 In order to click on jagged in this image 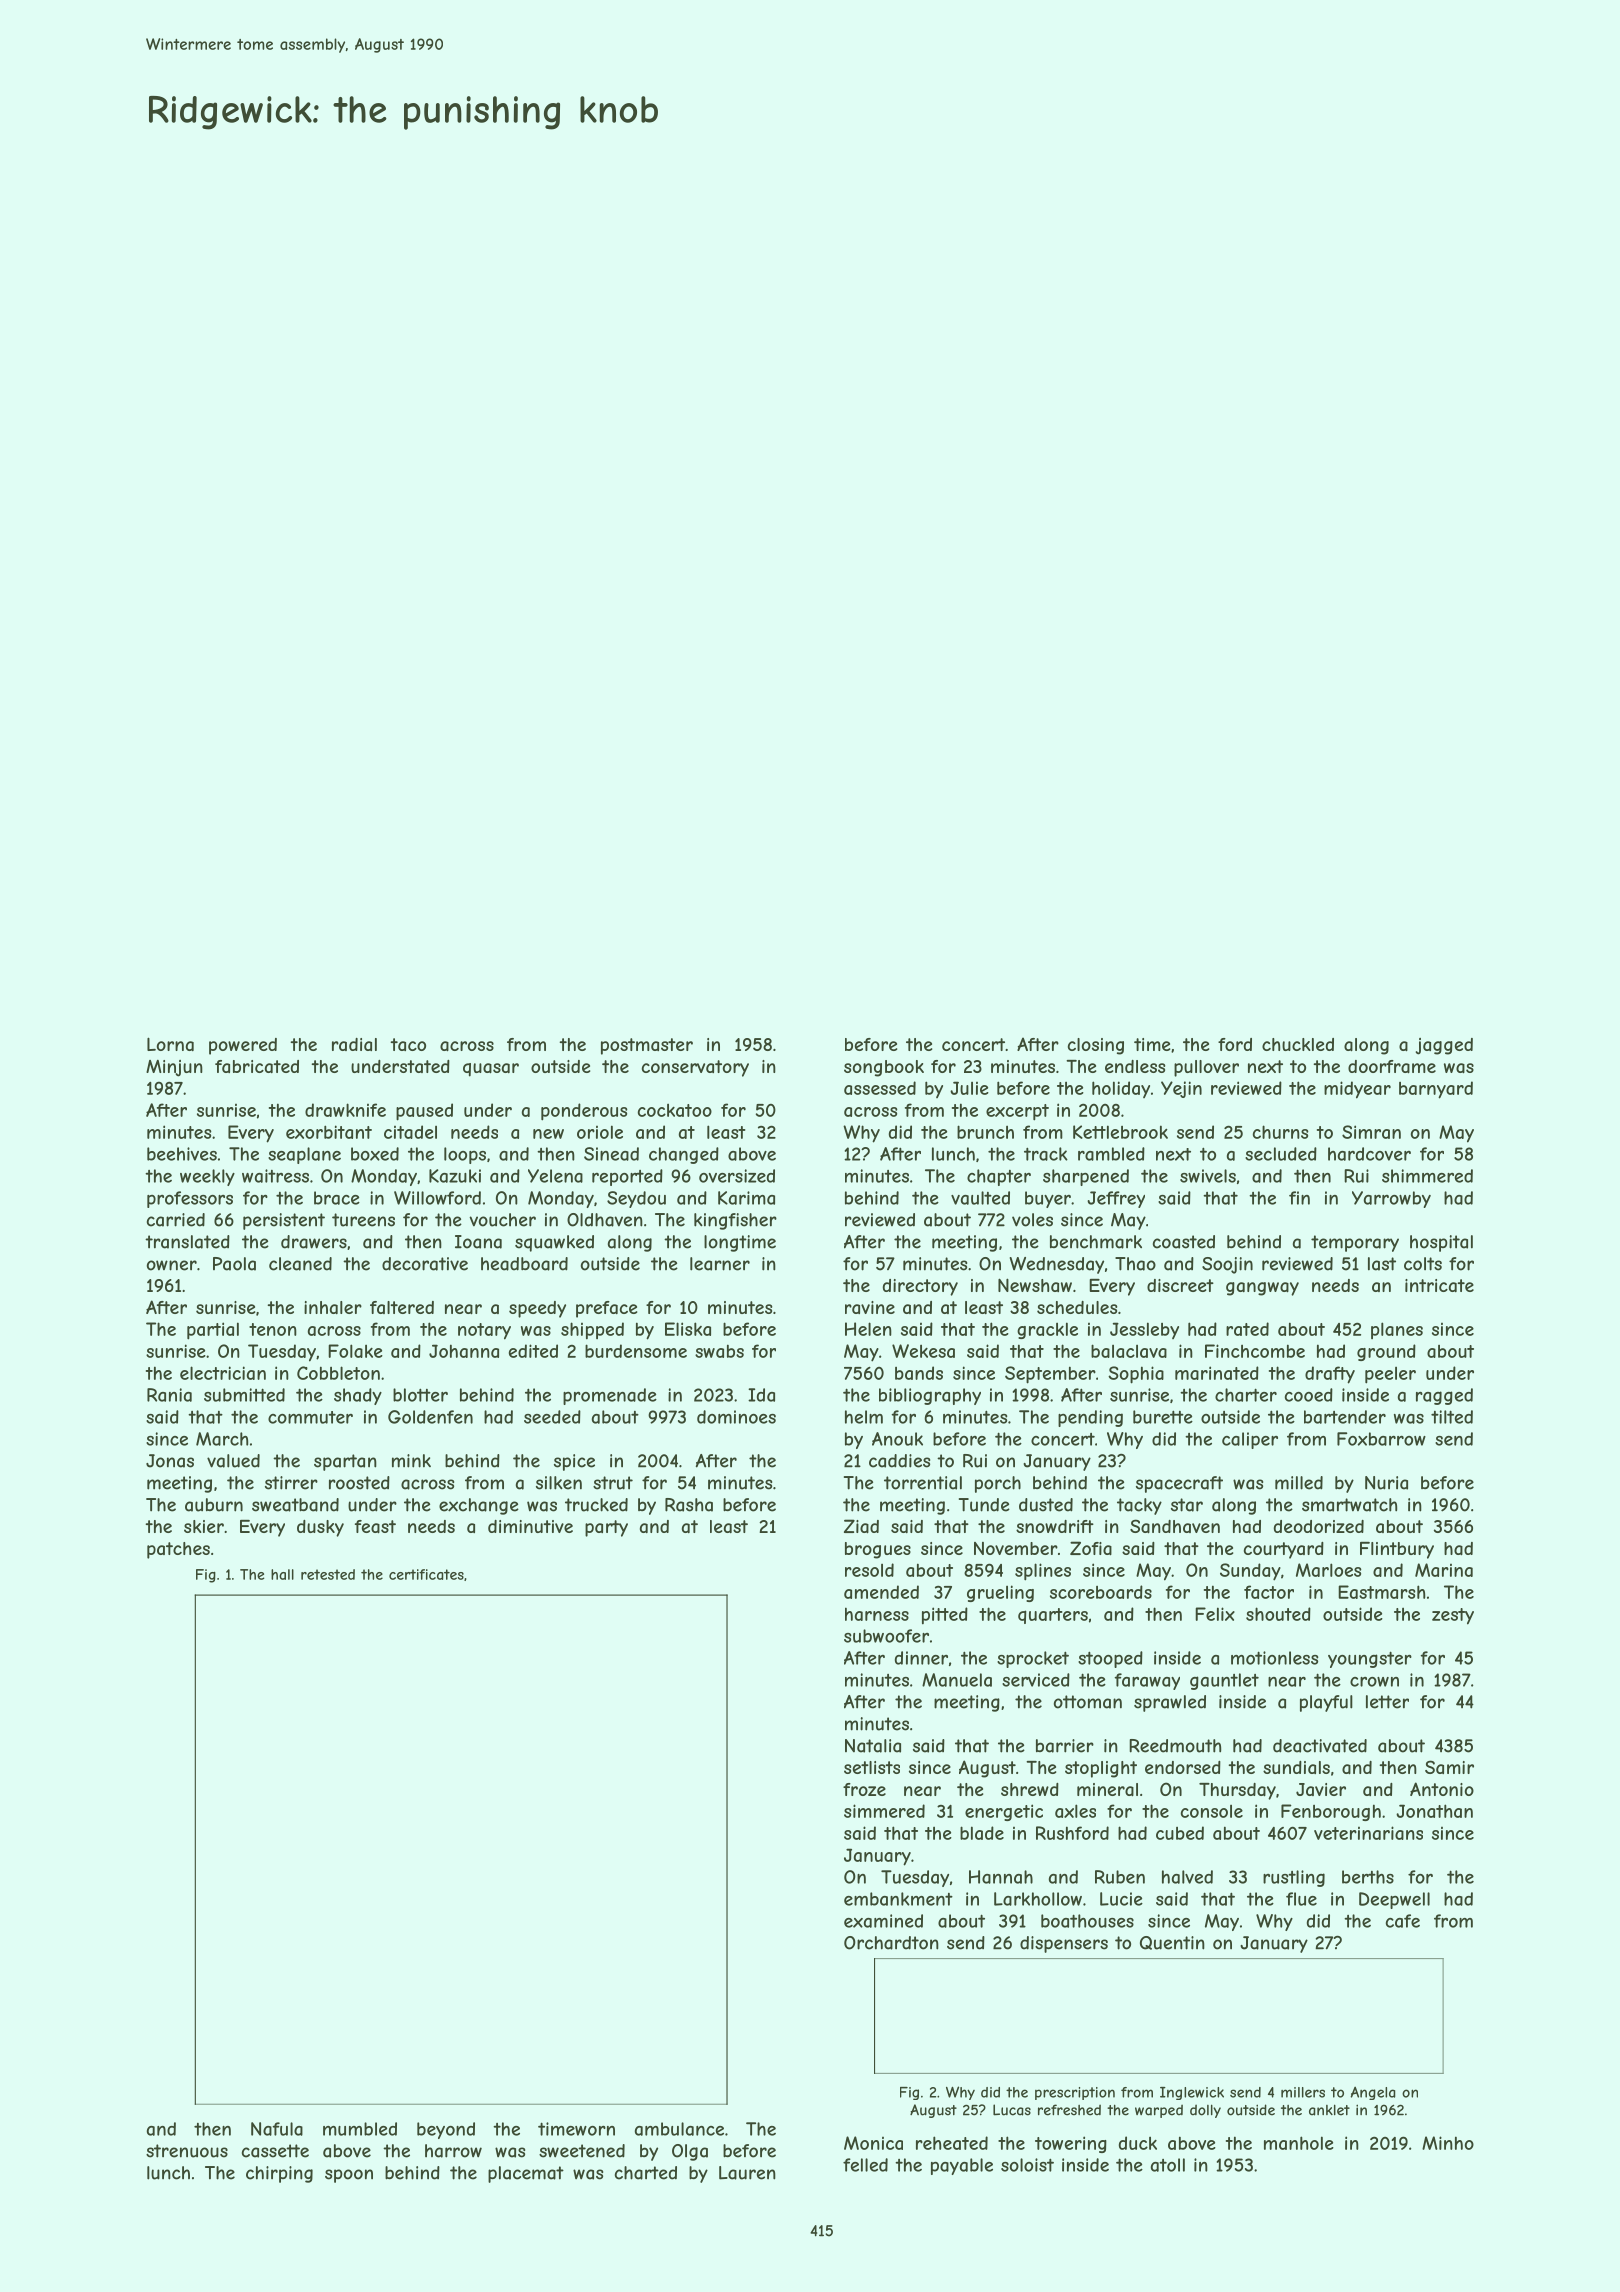, I will do `click(1444, 1046)`.
